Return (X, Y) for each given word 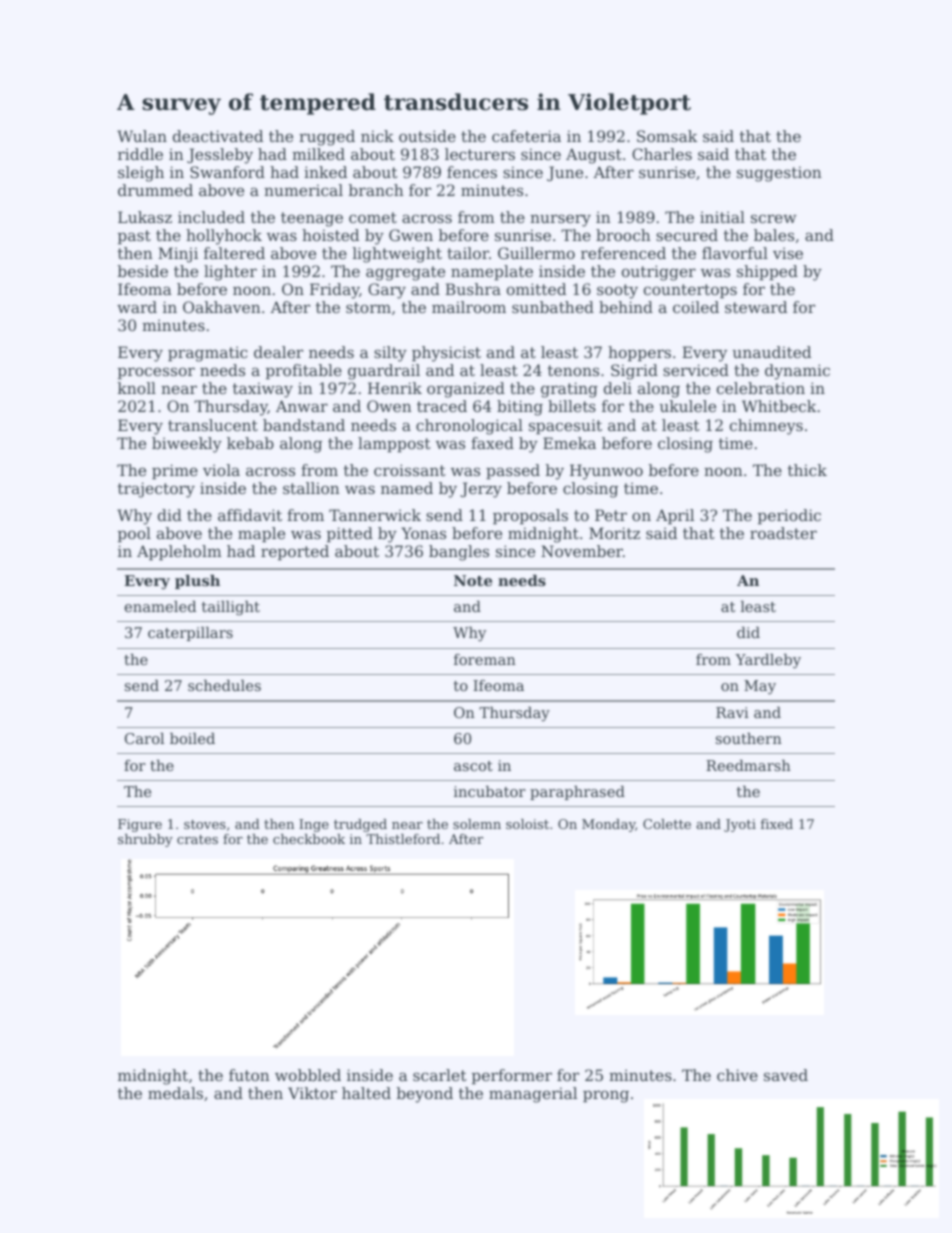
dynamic (797, 372)
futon (249, 1075)
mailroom (469, 307)
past (134, 237)
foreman (485, 659)
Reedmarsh (748, 765)
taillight (231, 608)
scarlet (440, 1075)
